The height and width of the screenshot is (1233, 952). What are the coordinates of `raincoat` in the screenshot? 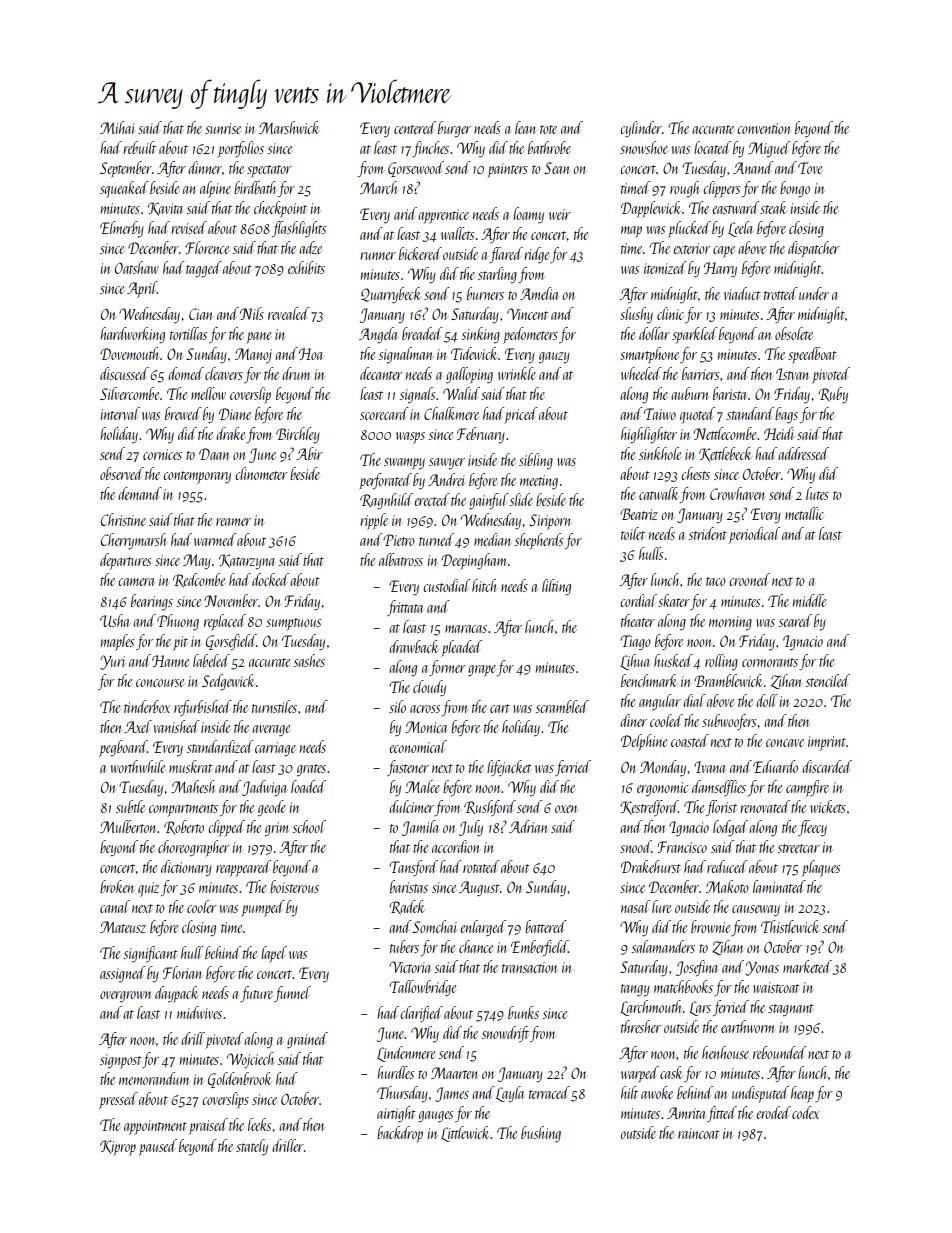 It's located at (699, 1133).
